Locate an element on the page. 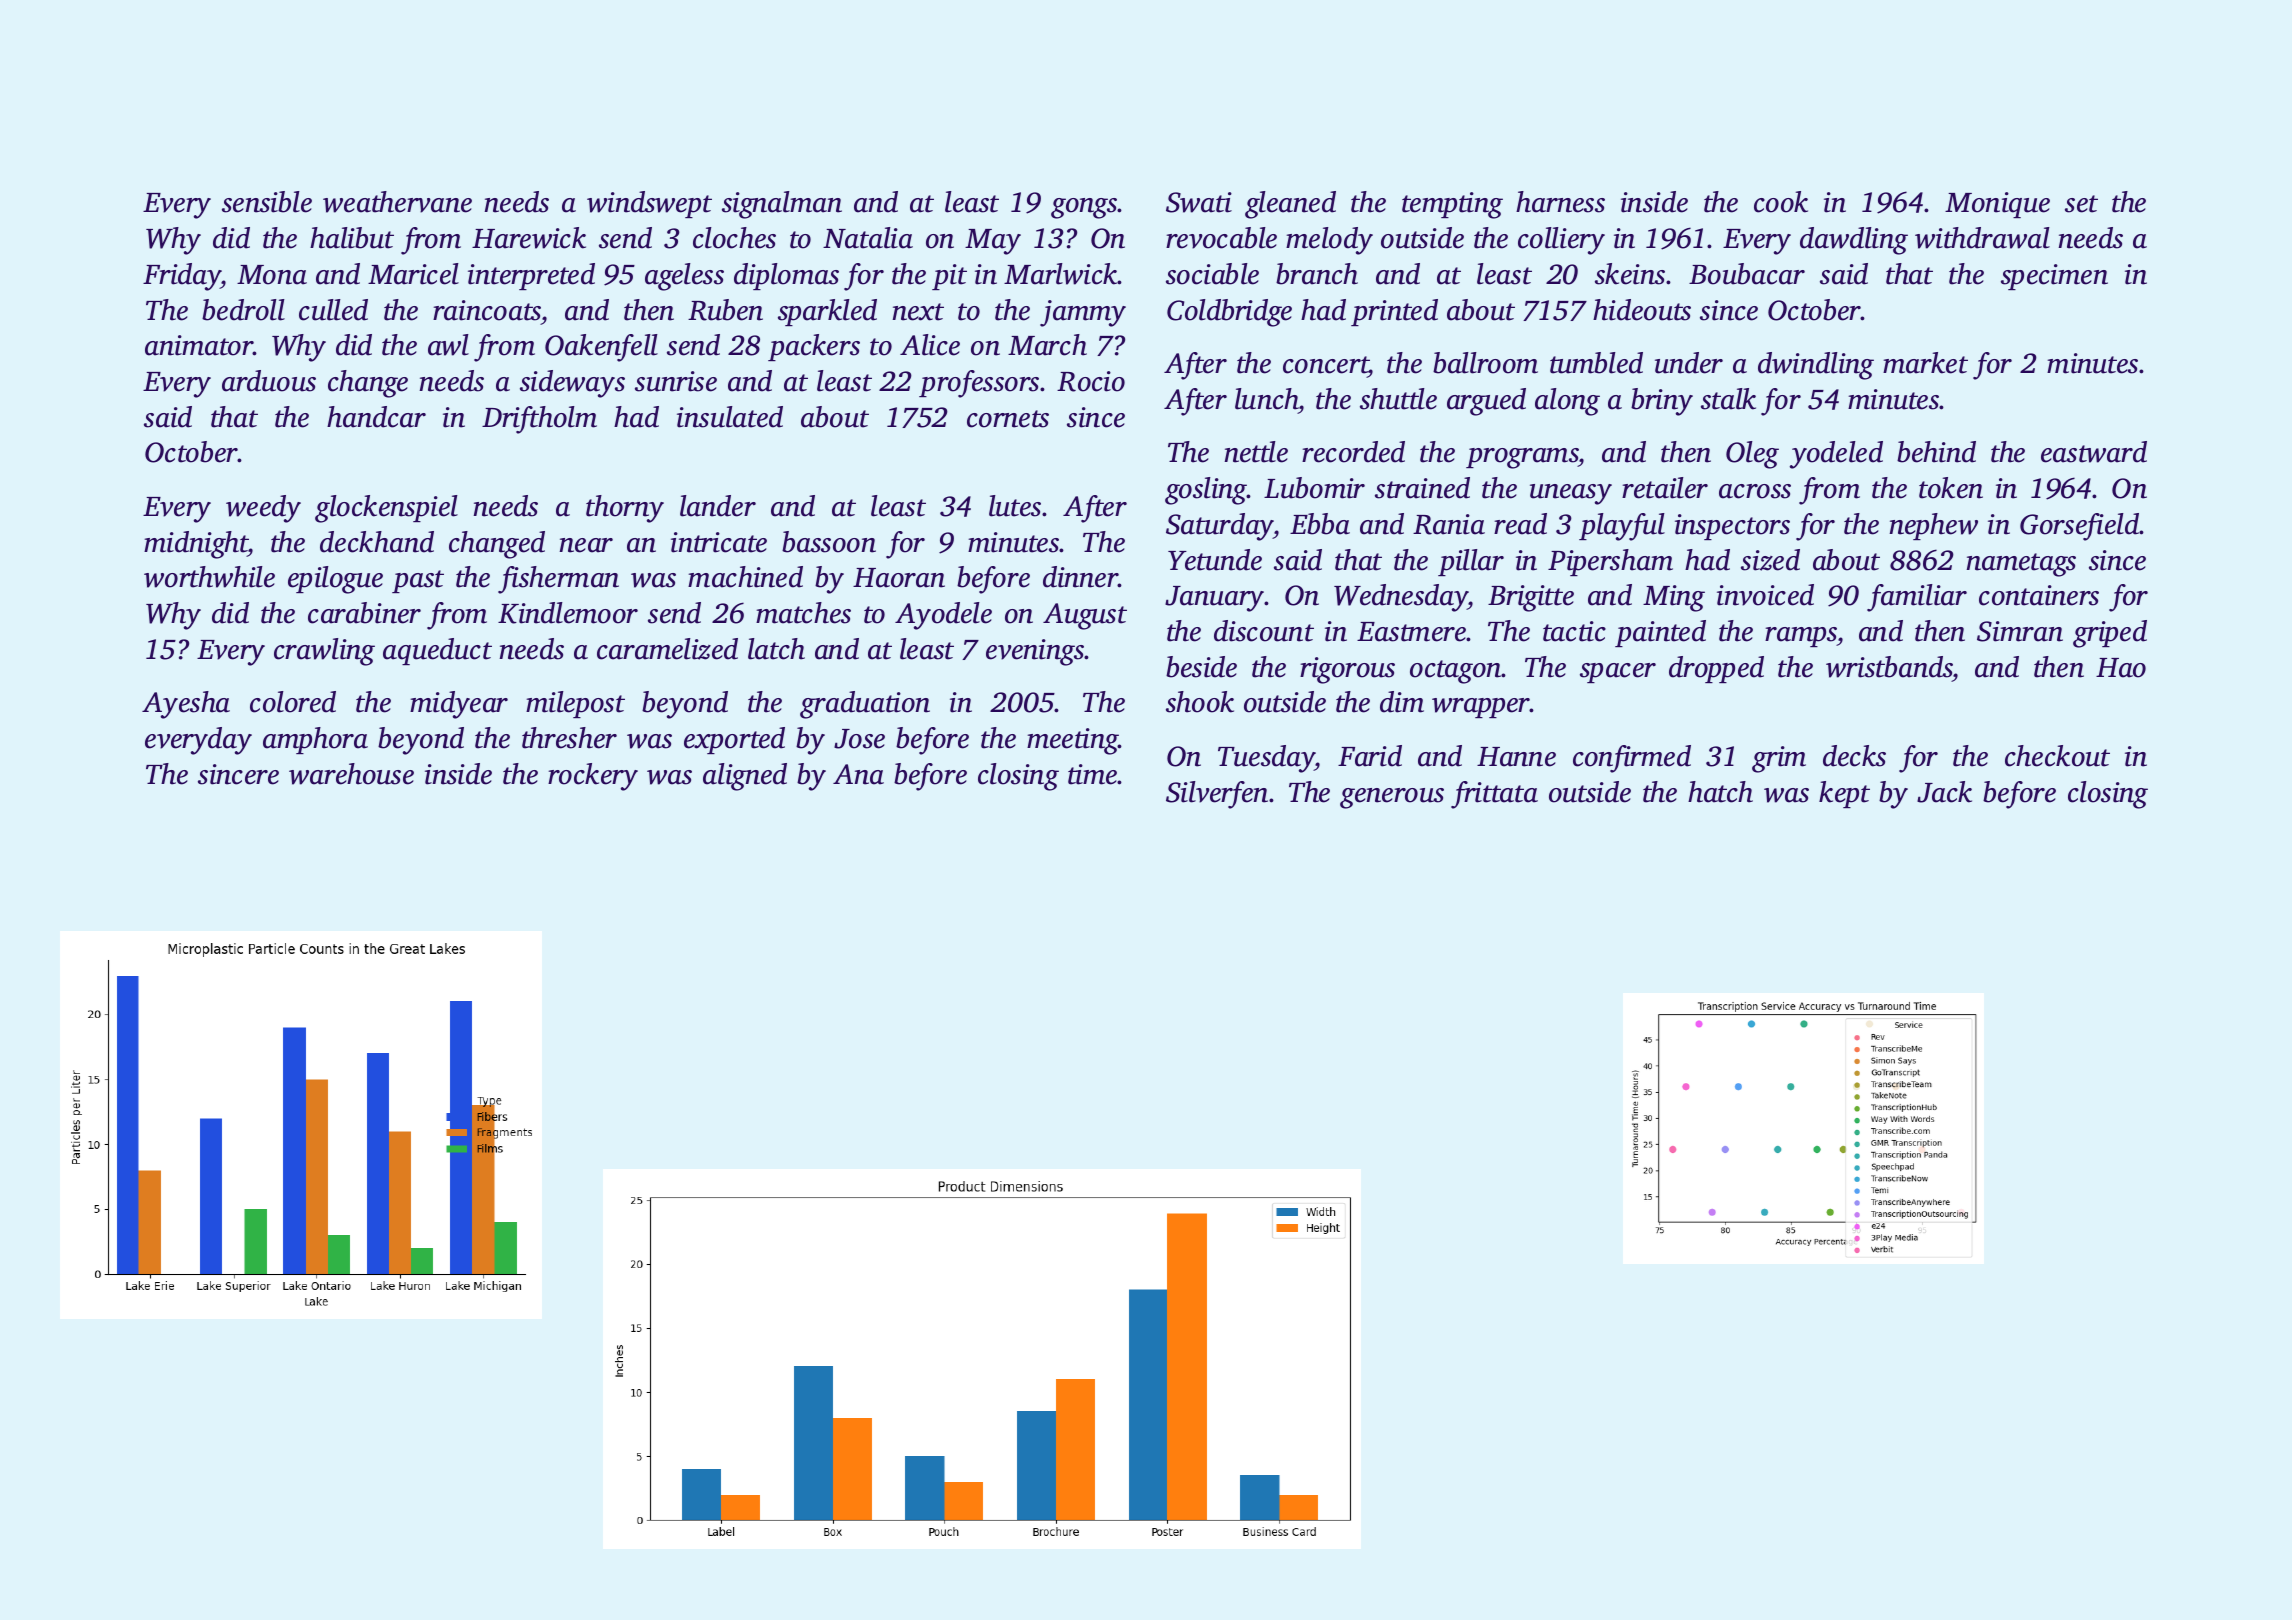 The width and height of the image is (2292, 1620). aligned is located at coordinates (745, 777).
